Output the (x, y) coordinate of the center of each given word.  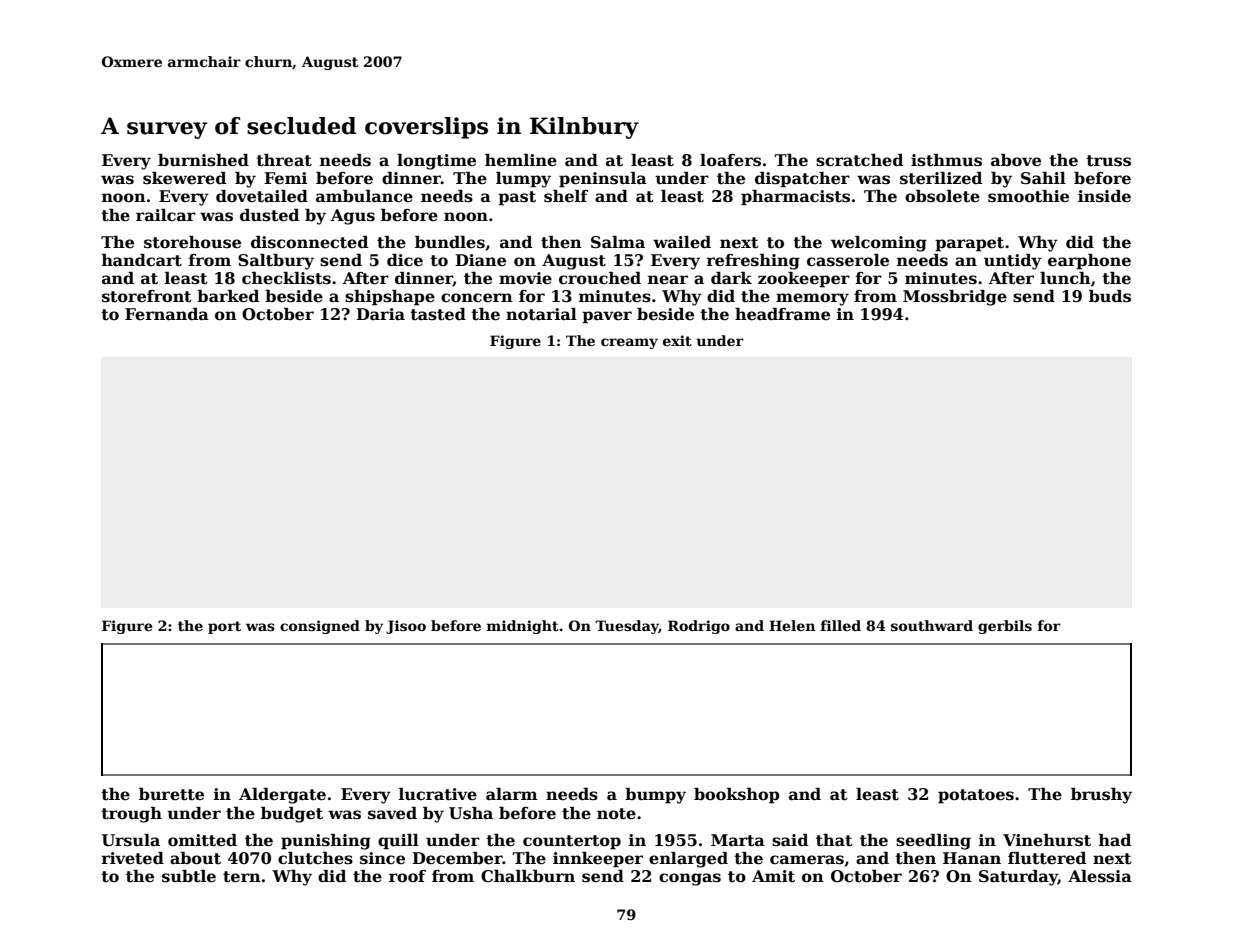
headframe (782, 314)
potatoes (976, 796)
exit (677, 340)
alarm (512, 794)
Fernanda (167, 314)
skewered (184, 178)
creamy (629, 343)
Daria (380, 314)
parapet (969, 244)
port (224, 627)
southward (932, 625)
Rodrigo (699, 627)
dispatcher (802, 180)
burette (171, 794)
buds (1110, 296)
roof (407, 876)
